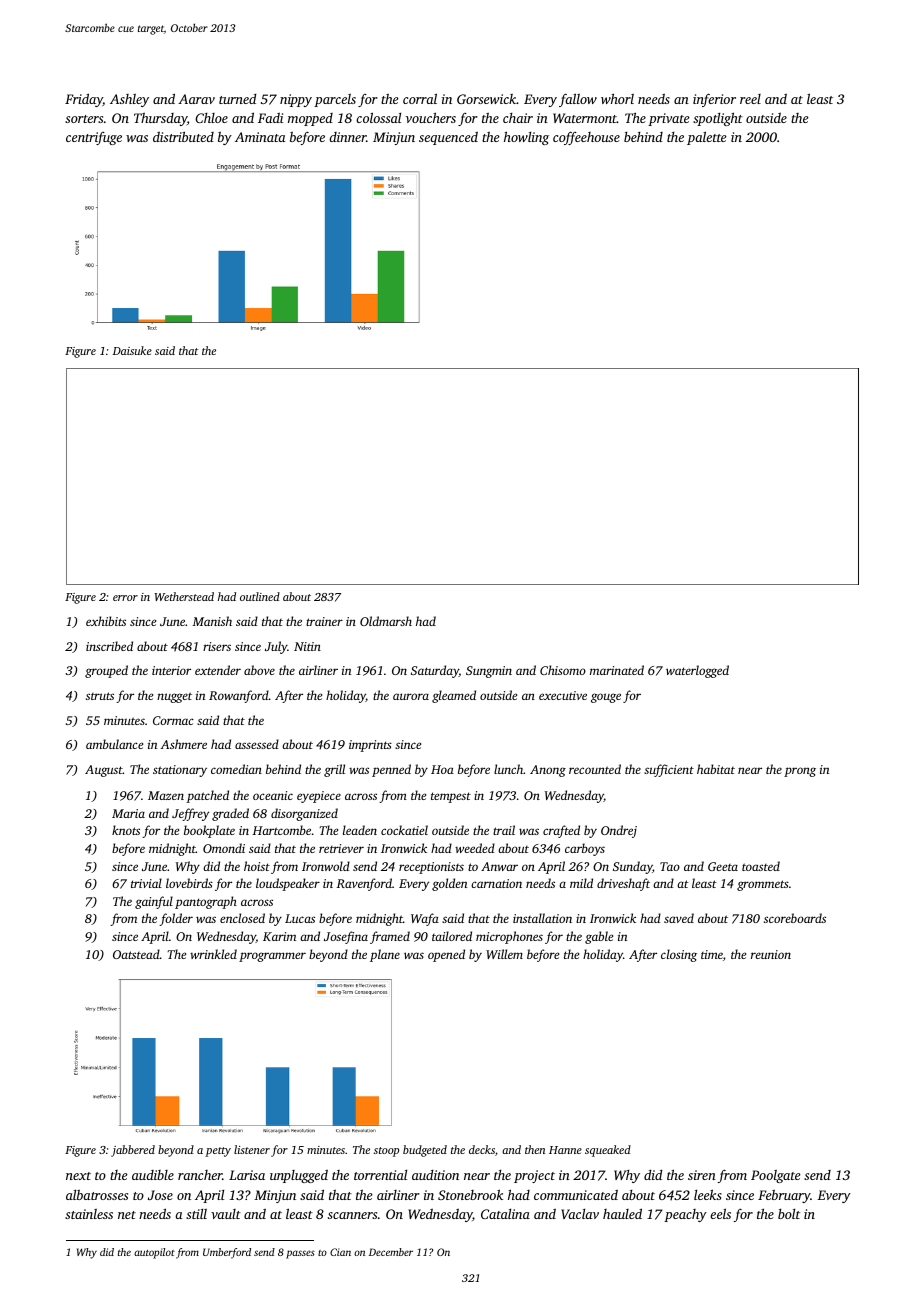 This screenshot has width=924, height=1308. Describe the element at coordinates (622, 1213) in the screenshot. I see `hauled` at that location.
